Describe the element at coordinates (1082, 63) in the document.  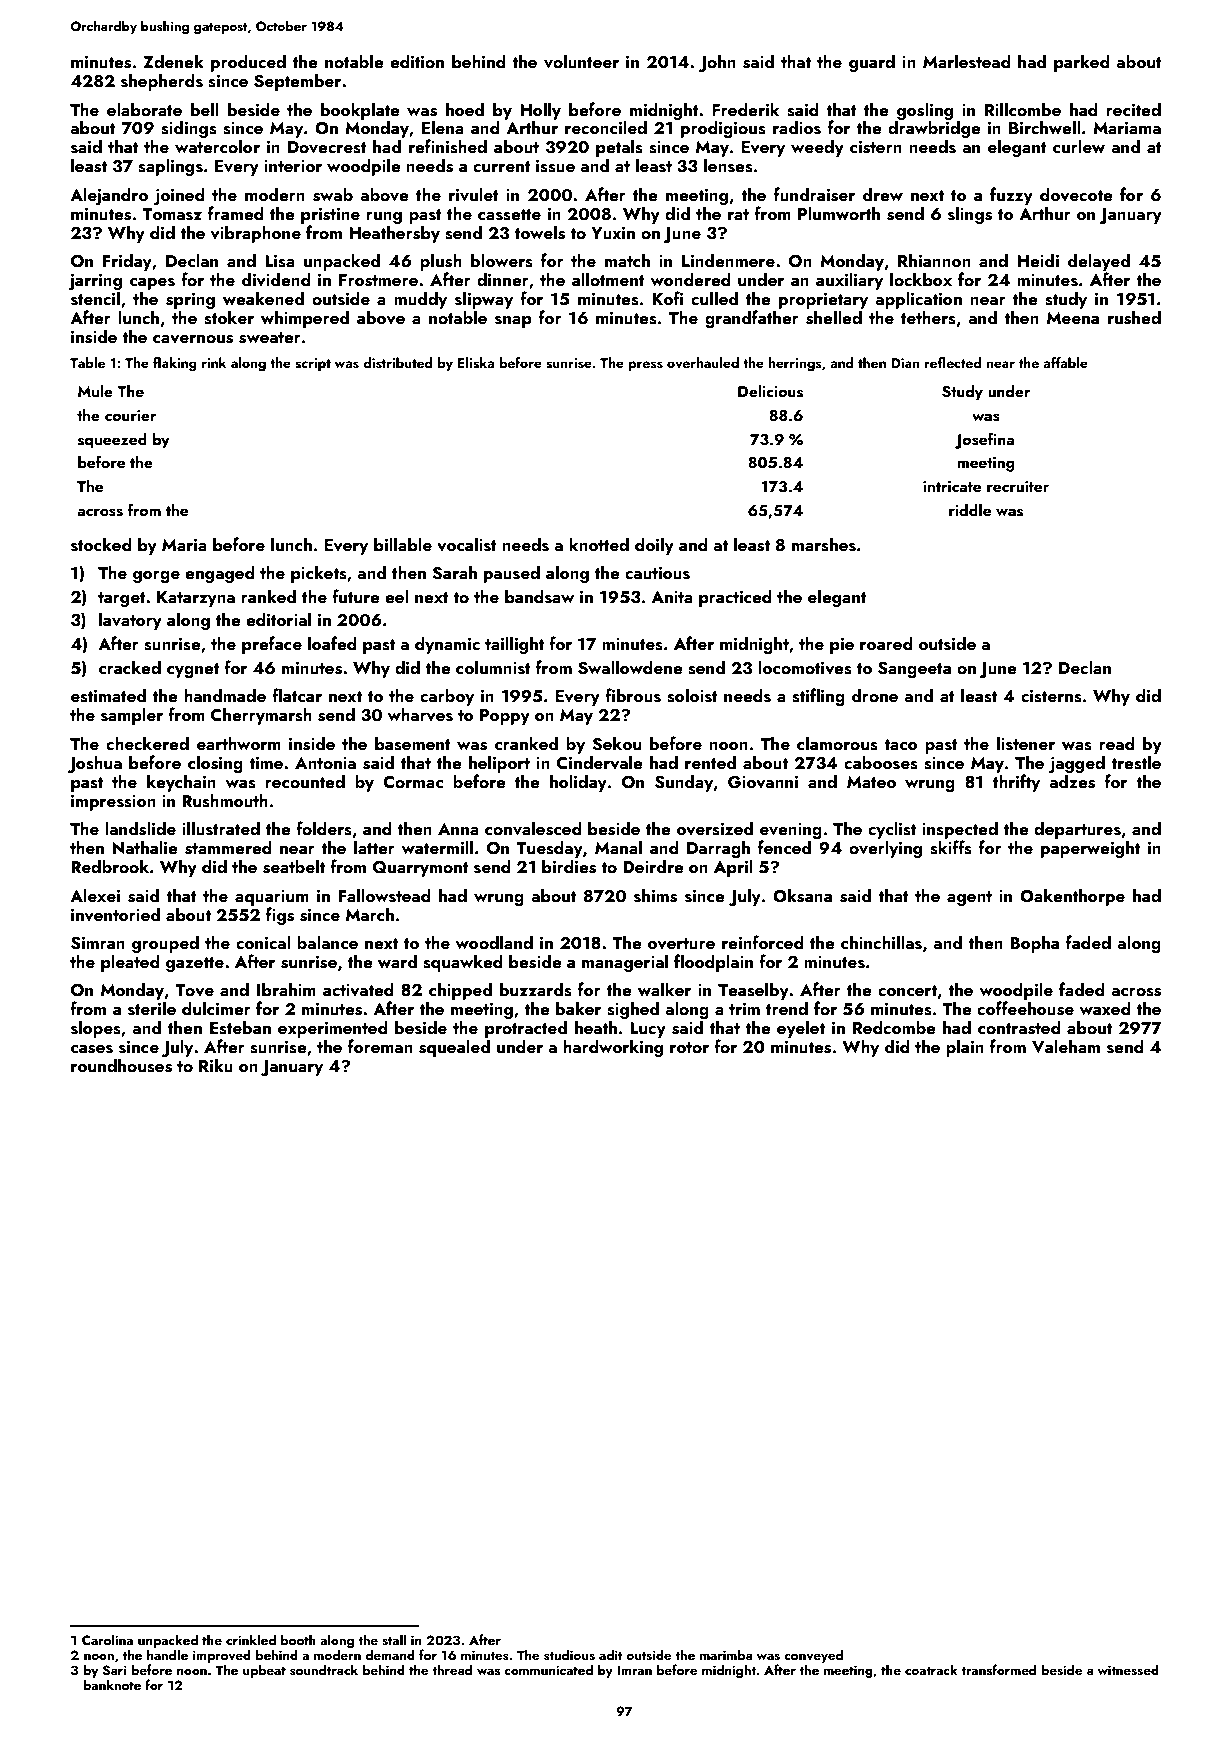
I see `parked` at that location.
